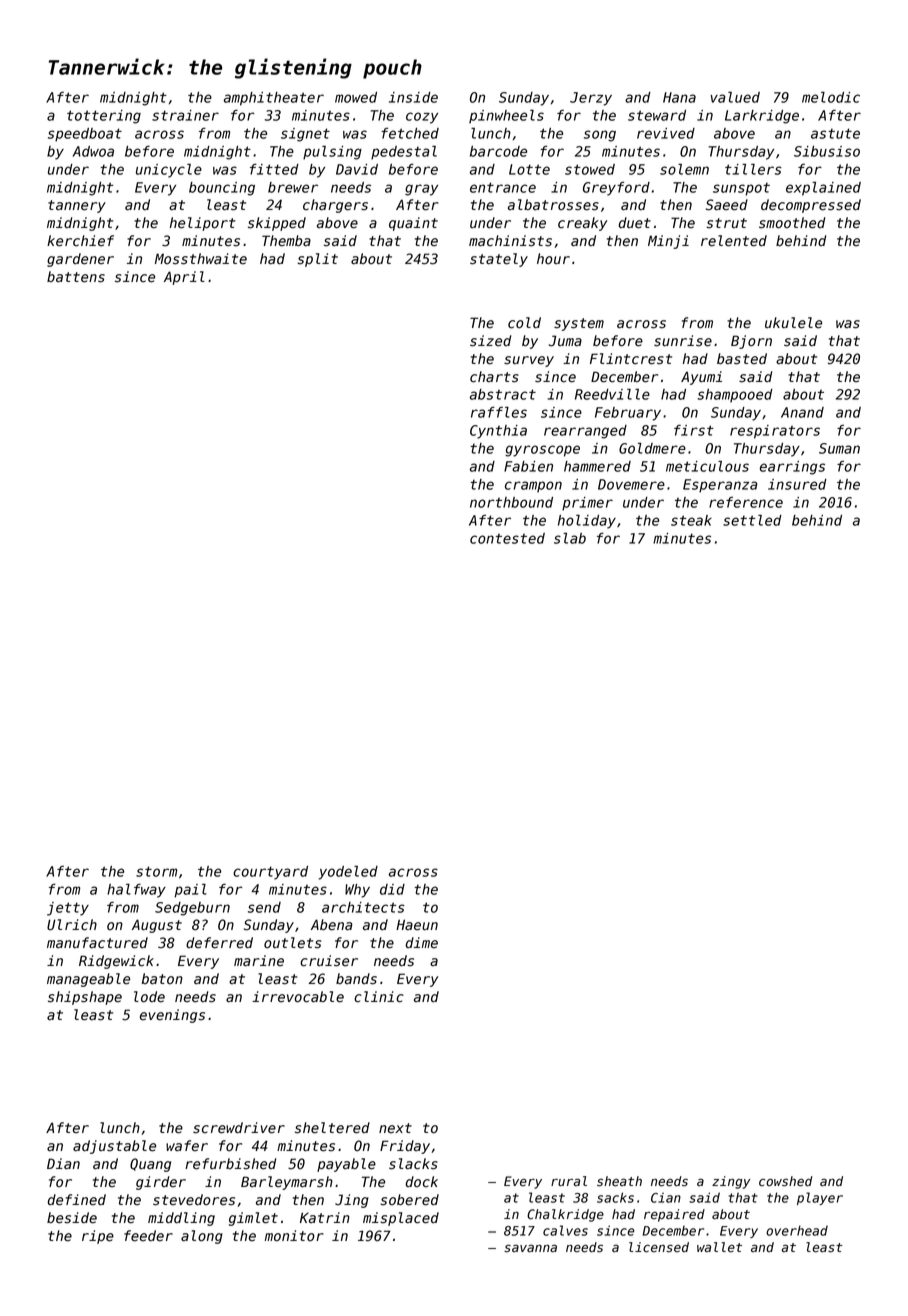 The image size is (908, 1316). Describe the element at coordinates (802, 412) in the page. I see `Anand` at that location.
